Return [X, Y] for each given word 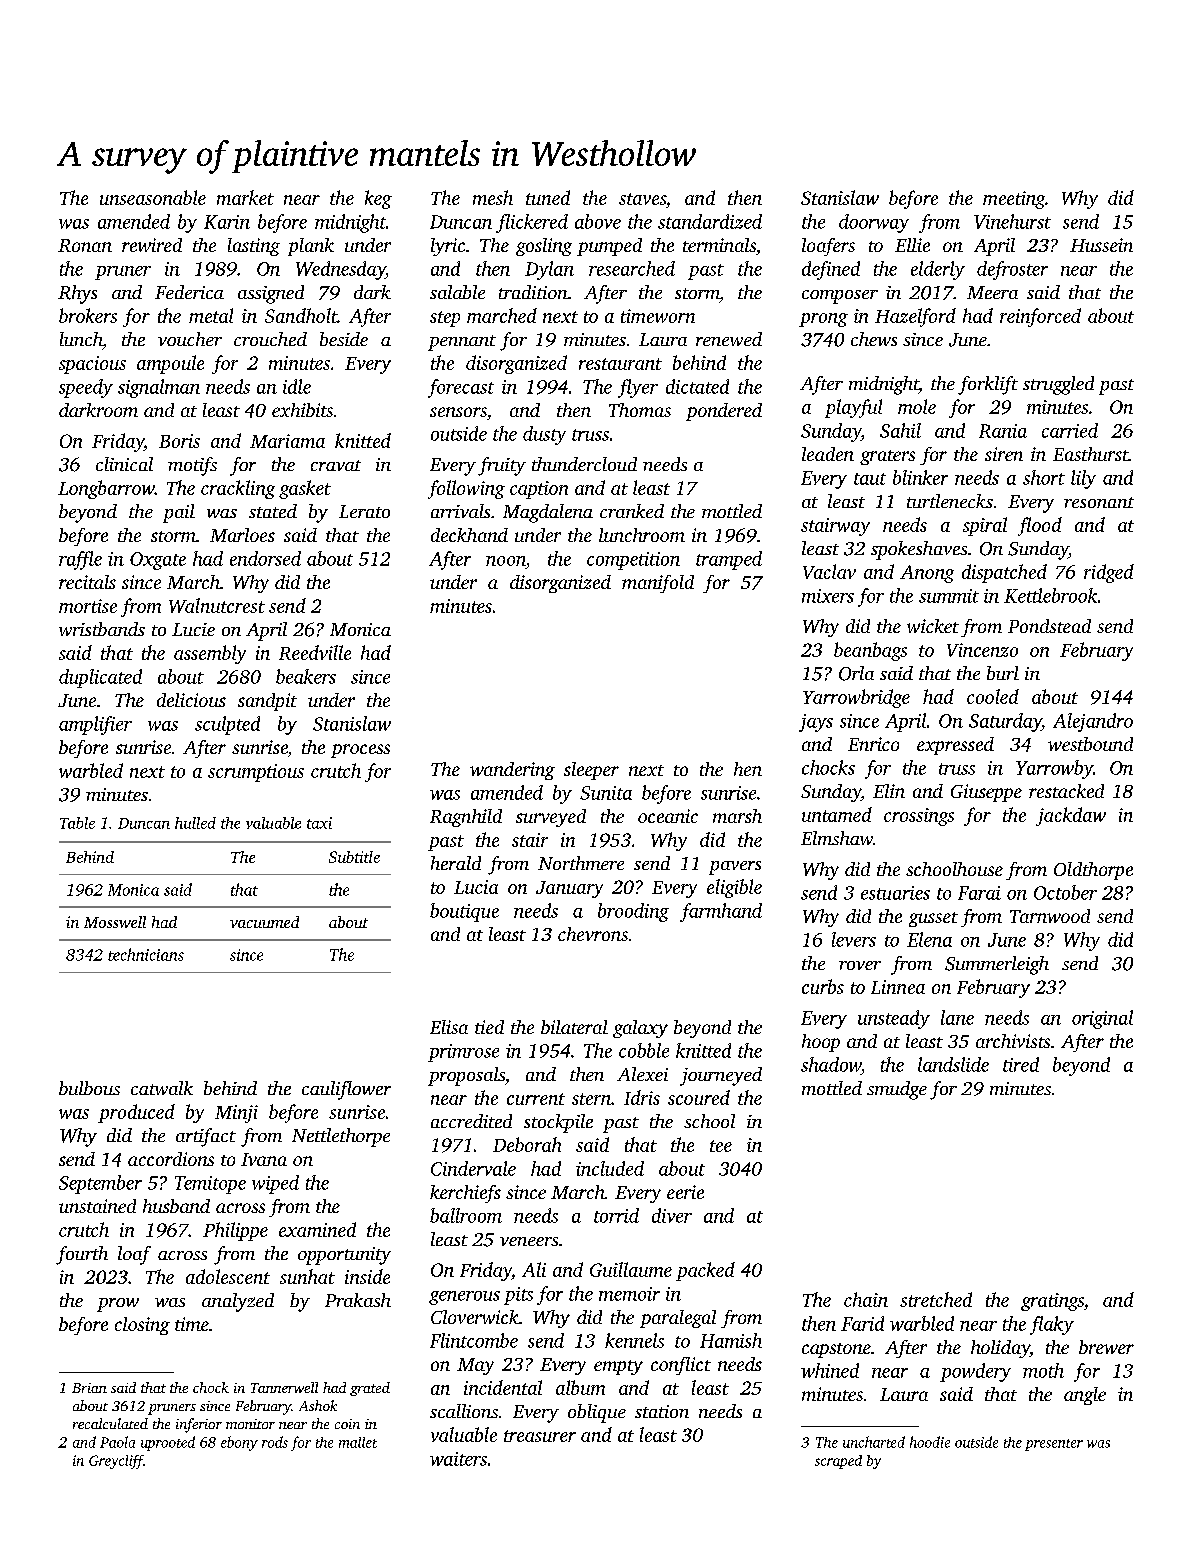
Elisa [449, 1027]
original [1102, 1019]
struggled [1058, 385]
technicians [146, 954]
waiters [458, 1459]
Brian [89, 1388]
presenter [1054, 1445]
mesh [493, 197]
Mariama [287, 441]
